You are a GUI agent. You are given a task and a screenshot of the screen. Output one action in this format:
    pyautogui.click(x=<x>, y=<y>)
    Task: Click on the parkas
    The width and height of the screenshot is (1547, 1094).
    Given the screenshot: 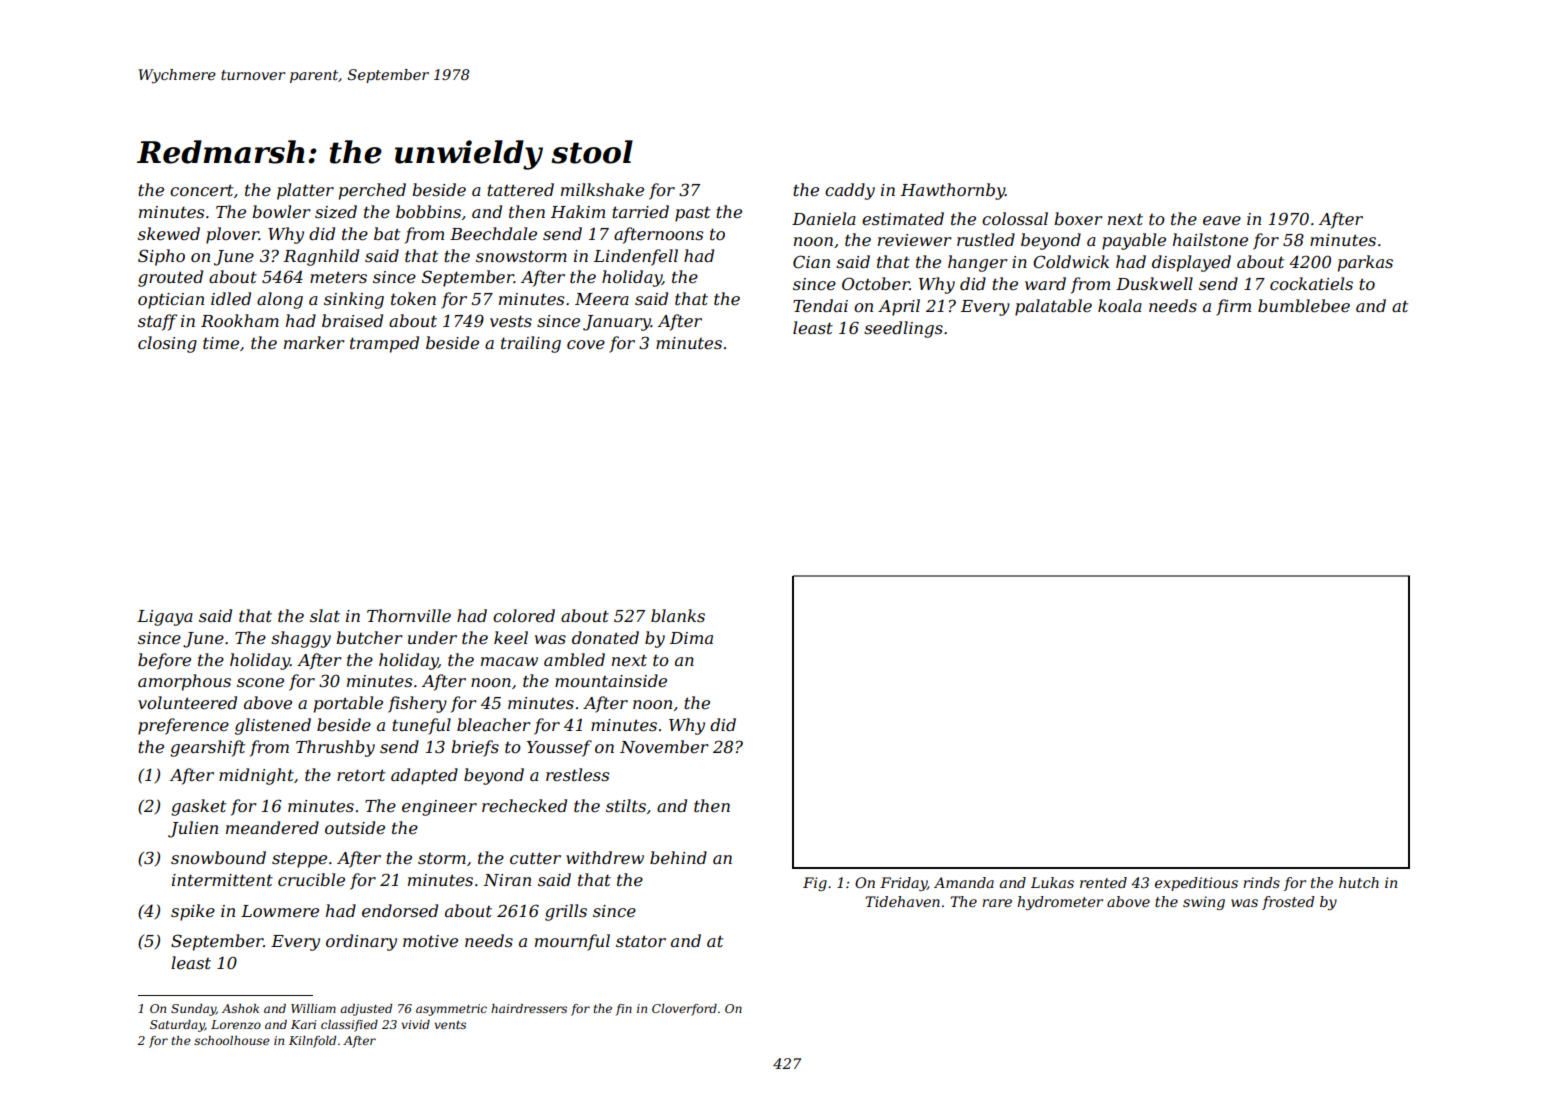 What is the action you would take?
    pyautogui.click(x=1365, y=263)
